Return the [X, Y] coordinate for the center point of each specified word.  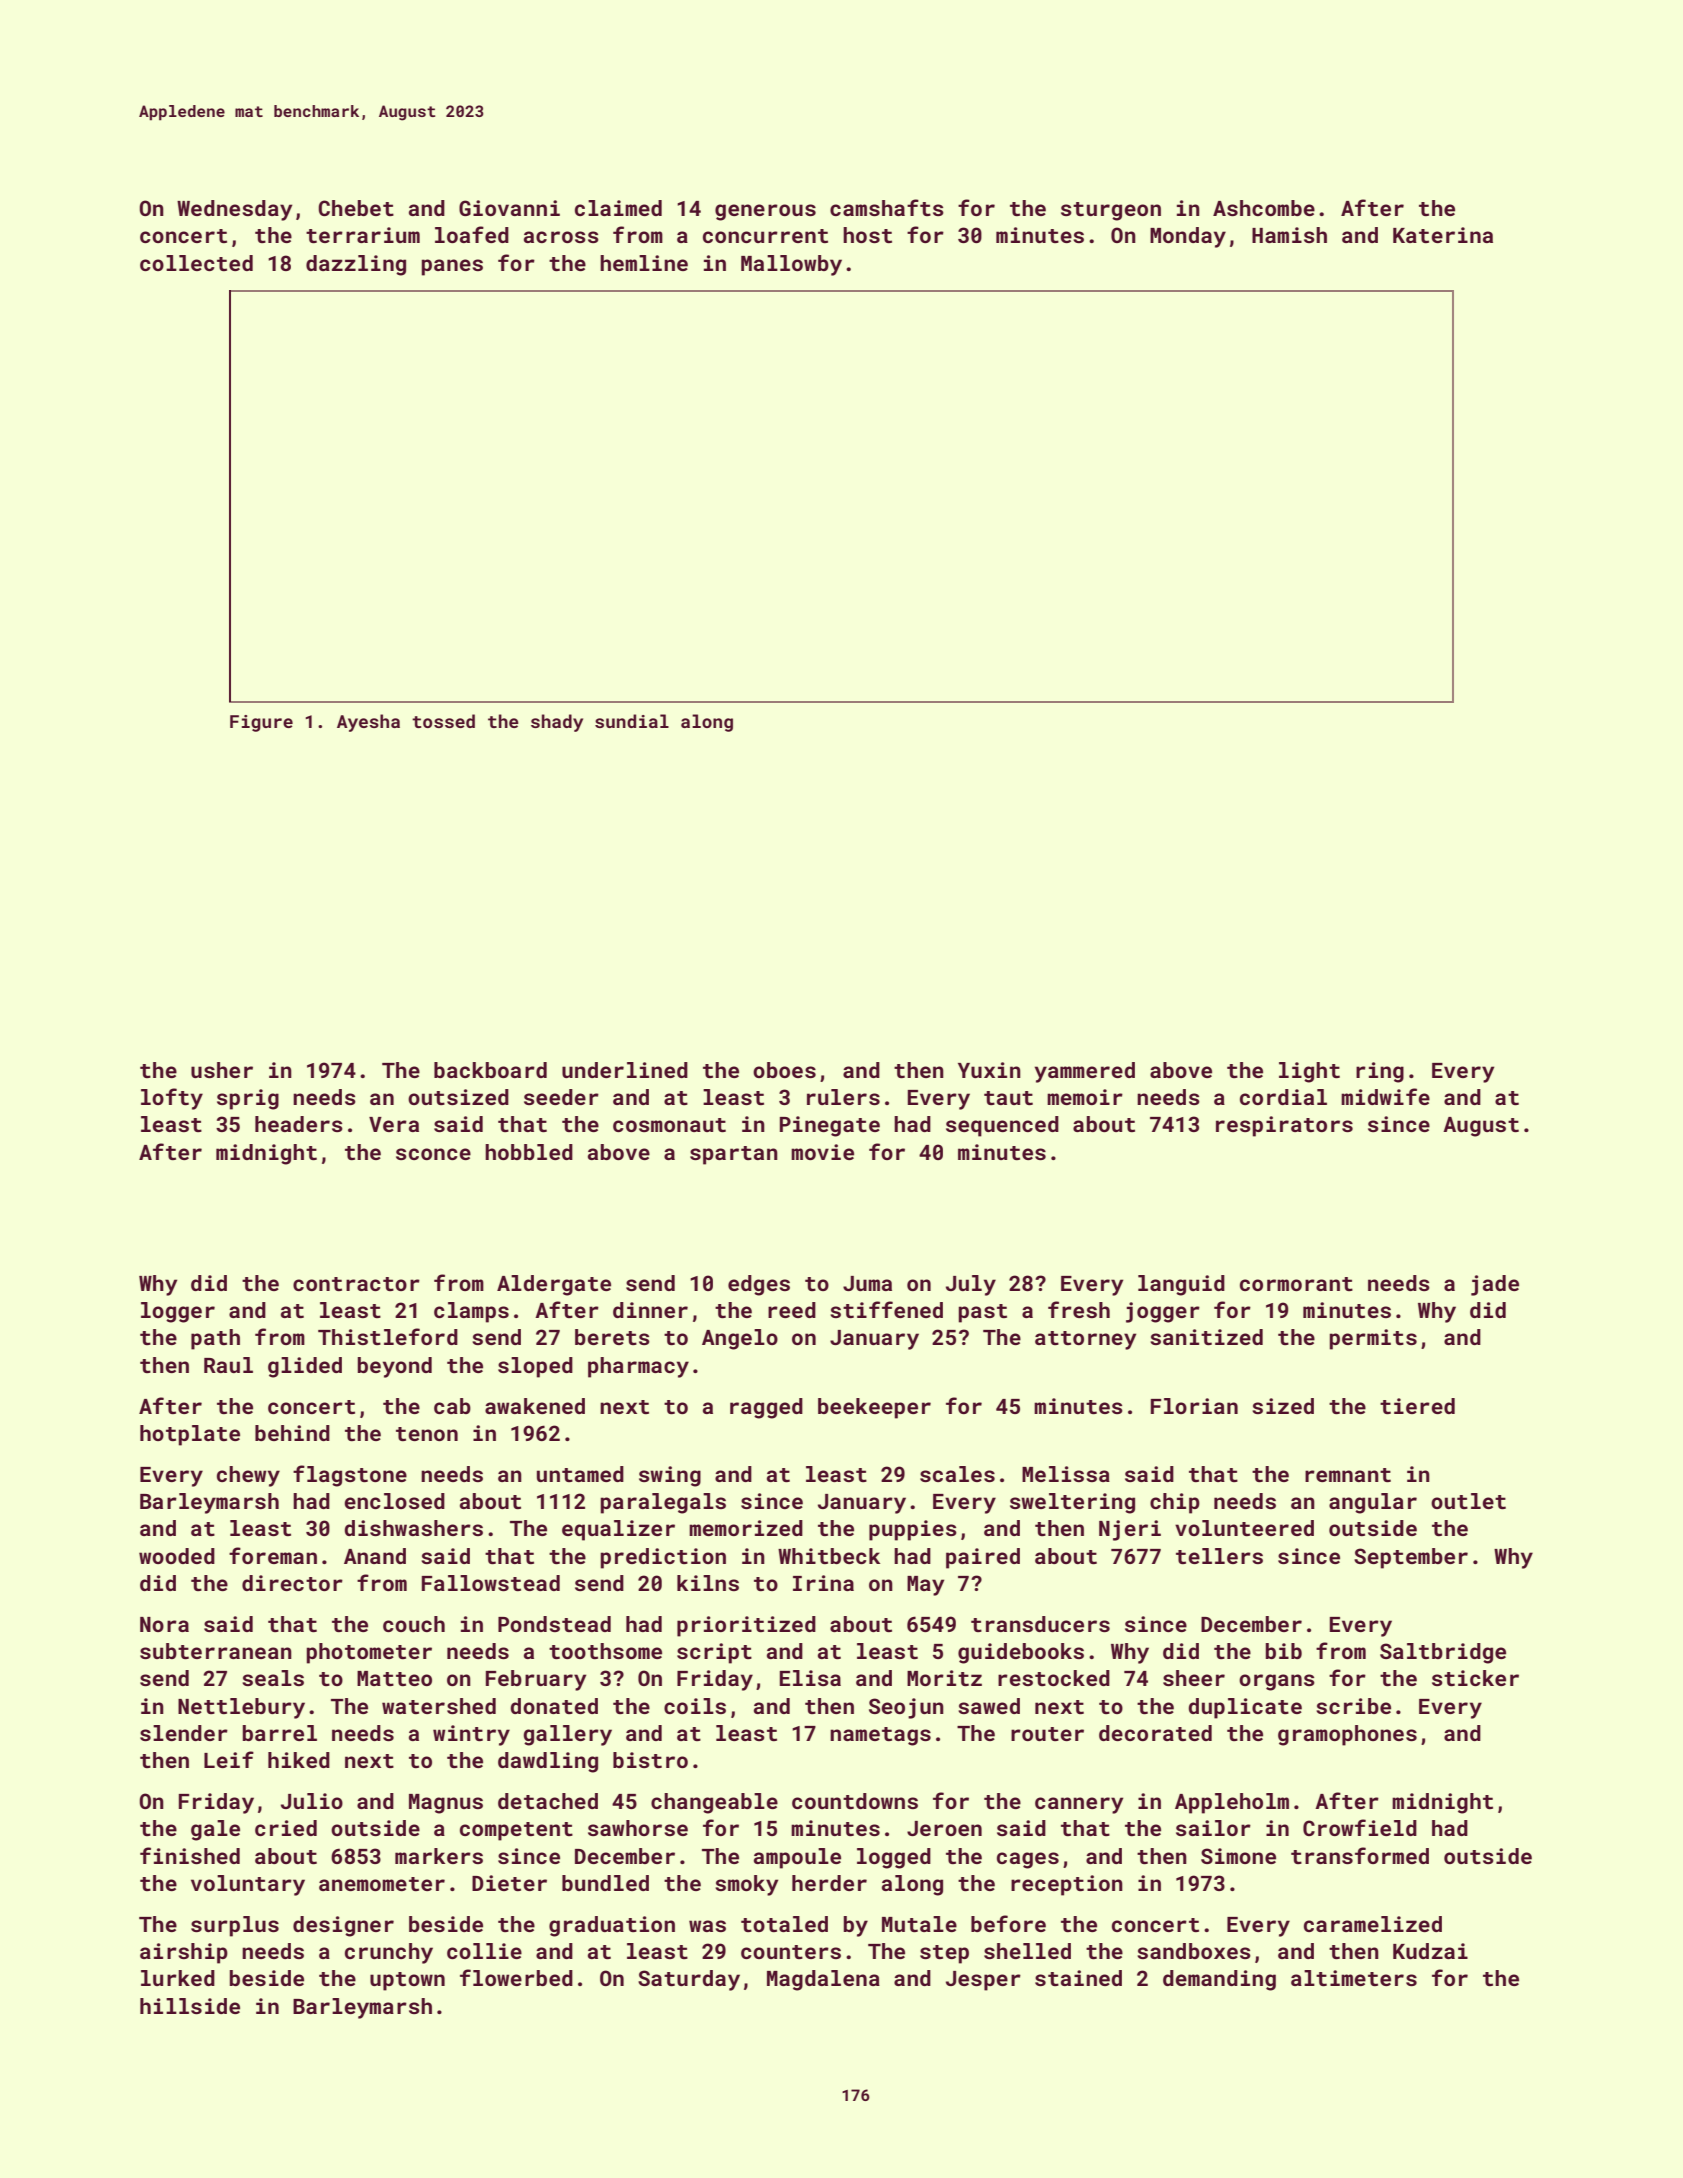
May [925, 1586]
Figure [261, 723]
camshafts [887, 207]
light [1309, 1072]
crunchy [389, 1953]
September [1411, 1558]
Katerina [1443, 235]
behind [292, 1433]
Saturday [689, 1980]
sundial [632, 721]
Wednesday [234, 210]
